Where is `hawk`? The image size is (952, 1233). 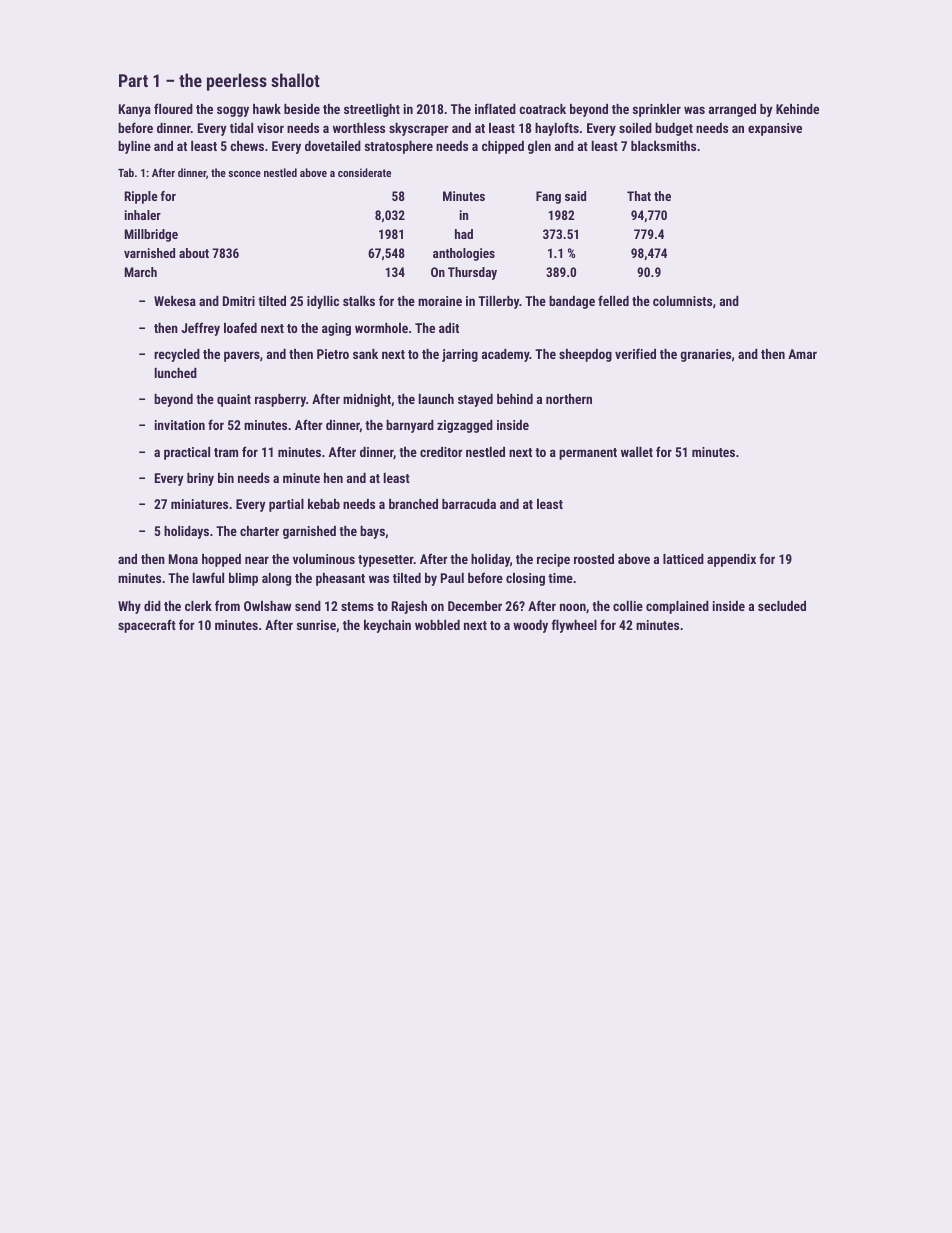
hawk is located at coordinates (267, 109).
